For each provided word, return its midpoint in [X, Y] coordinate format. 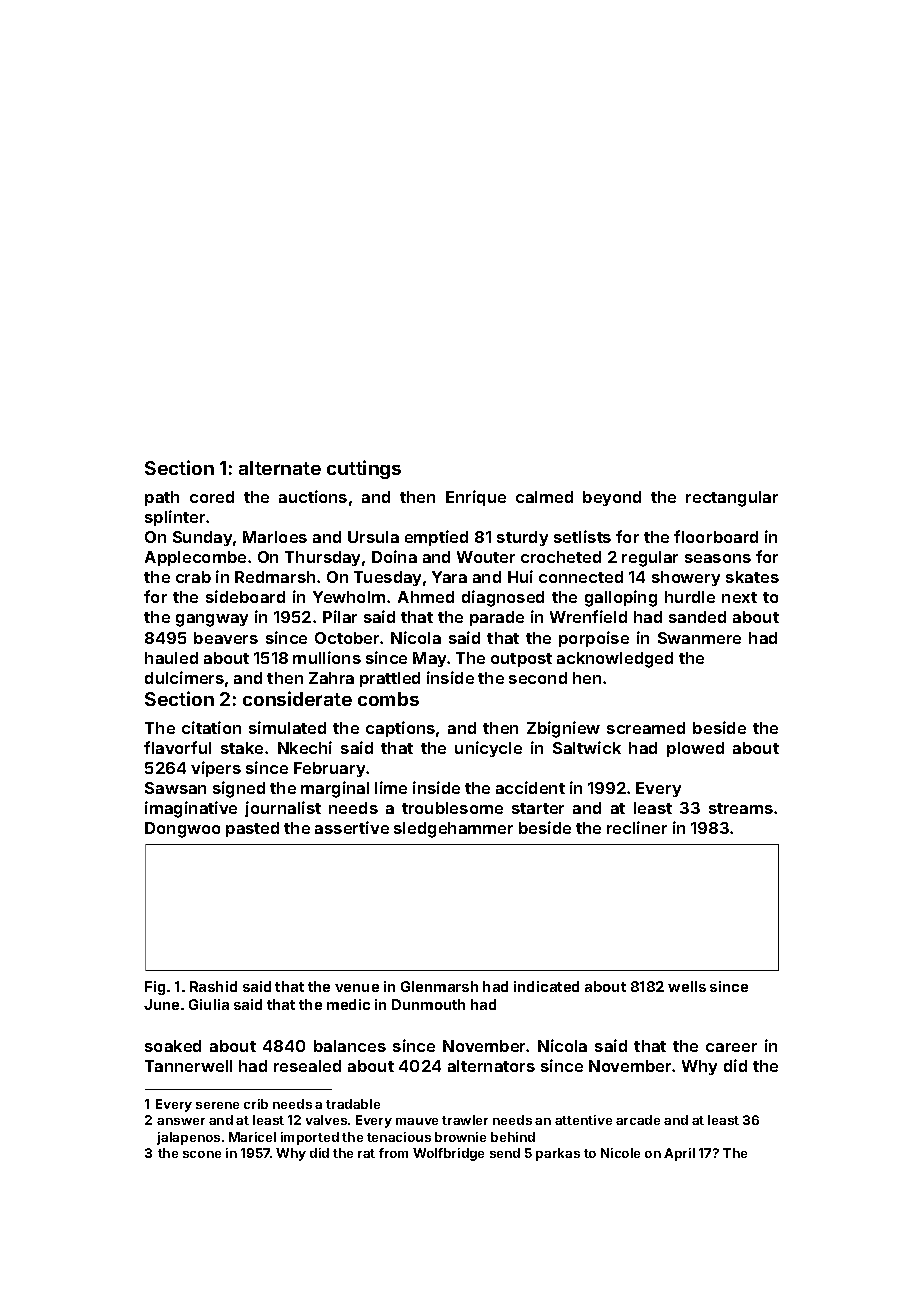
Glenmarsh [439, 986]
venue [357, 988]
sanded [697, 617]
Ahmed [426, 597]
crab [193, 577]
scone [202, 1154]
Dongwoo [182, 830]
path [162, 498]
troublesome [452, 808]
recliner [637, 827]
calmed [544, 497]
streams [741, 808]
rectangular [732, 499]
